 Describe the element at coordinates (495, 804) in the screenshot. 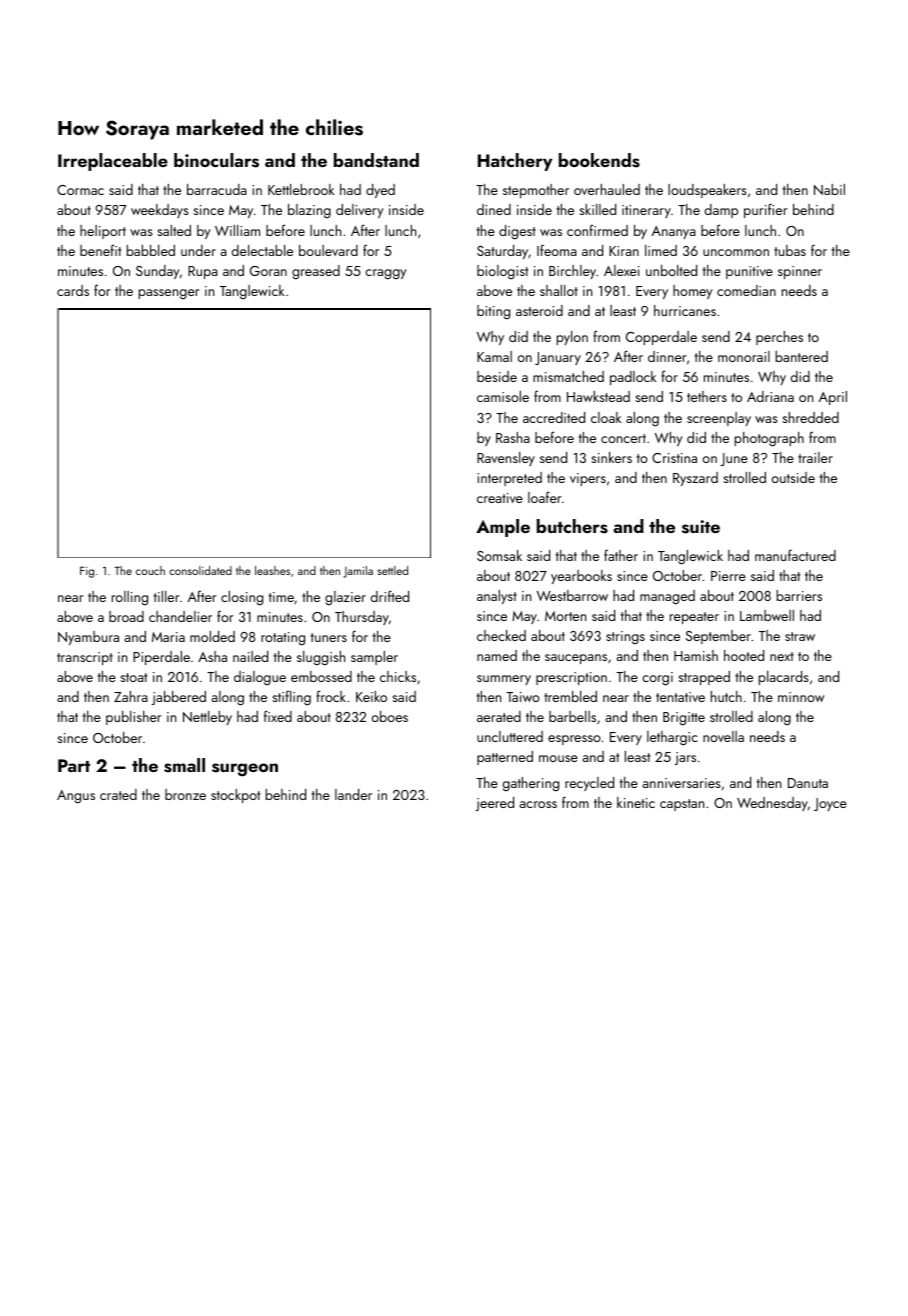

I see `jeered` at that location.
